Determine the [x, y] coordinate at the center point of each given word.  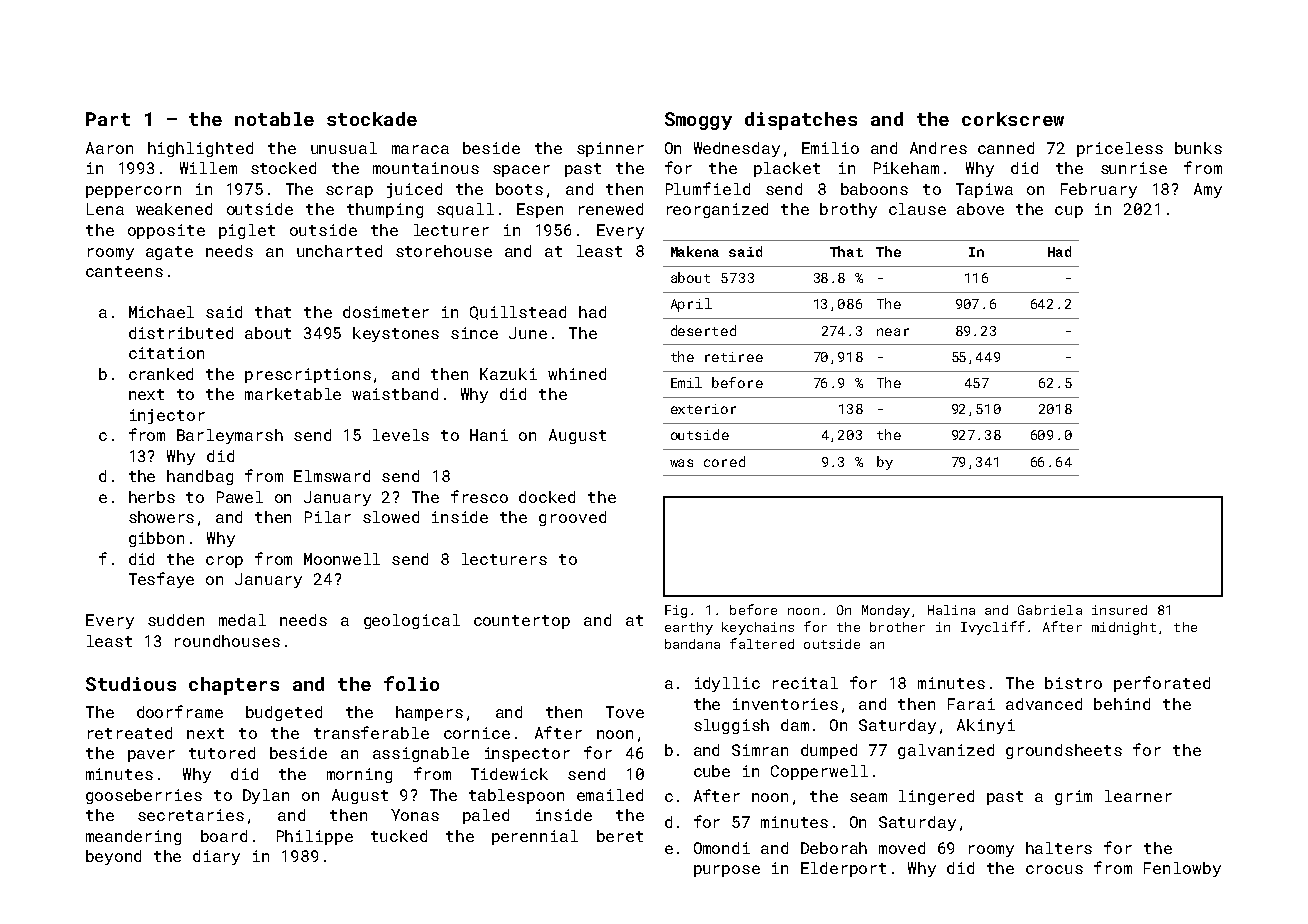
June [528, 333]
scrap [349, 192]
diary [216, 857]
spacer [521, 171]
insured [1119, 610]
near [893, 332]
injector [167, 416]
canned [1006, 148]
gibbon [156, 539]
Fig [676, 611]
